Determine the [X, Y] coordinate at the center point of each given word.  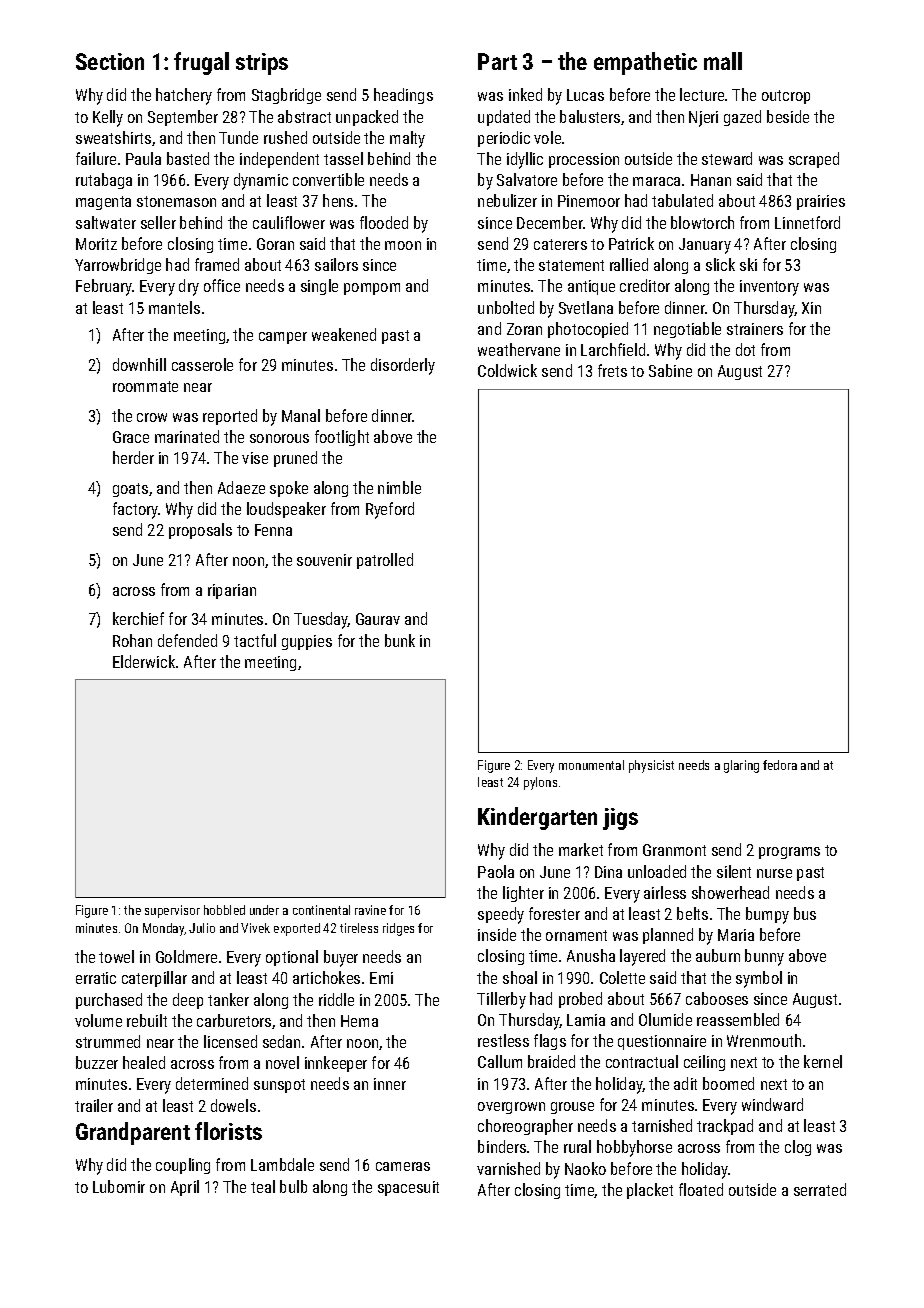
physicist [651, 766]
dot [745, 349]
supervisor [172, 911]
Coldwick [507, 370]
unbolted [506, 307]
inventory [769, 288]
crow [152, 417]
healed [144, 1062]
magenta [103, 203]
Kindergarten [537, 818]
